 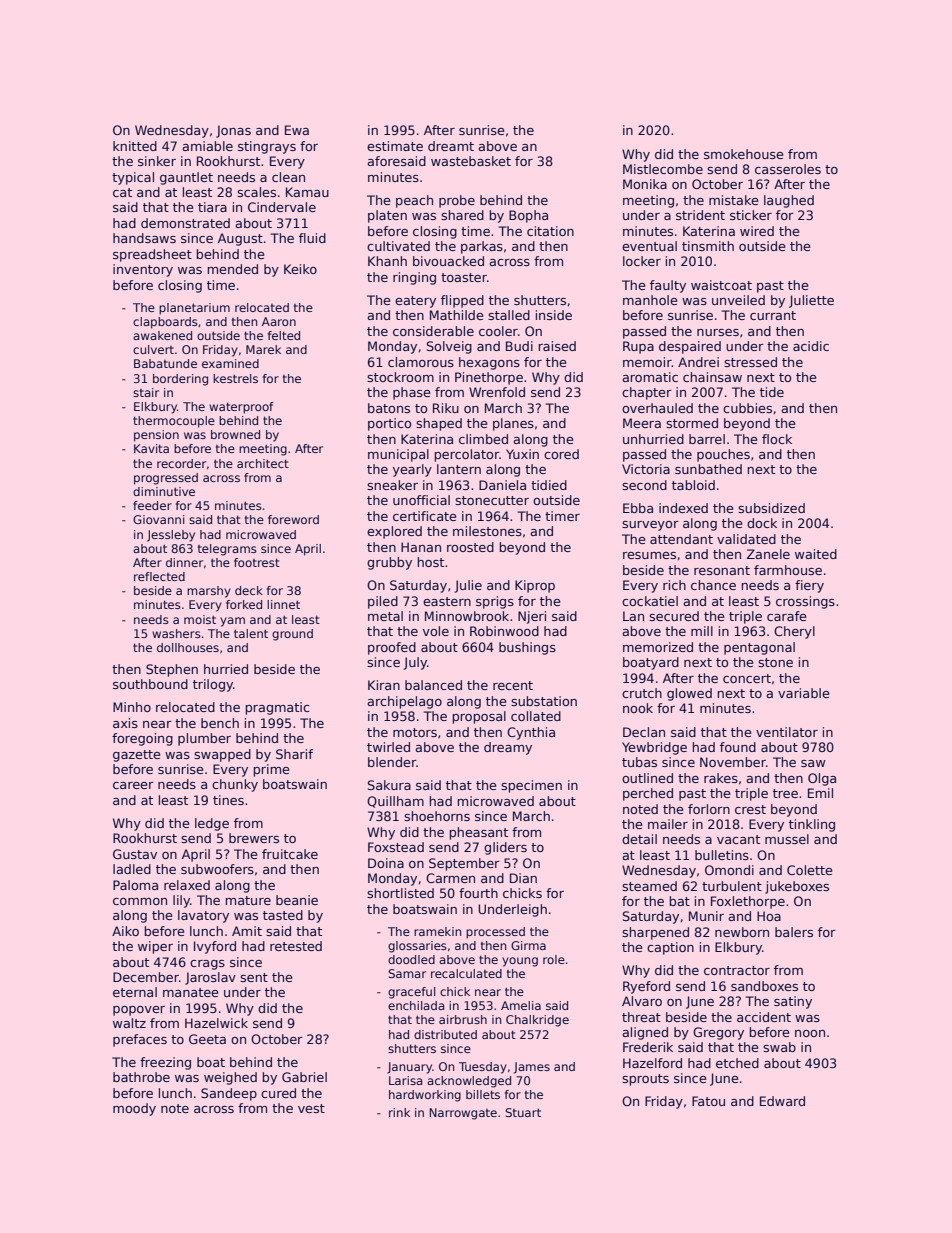 What do you see at coordinates (708, 246) in the screenshot?
I see `tinsmith` at bounding box center [708, 246].
